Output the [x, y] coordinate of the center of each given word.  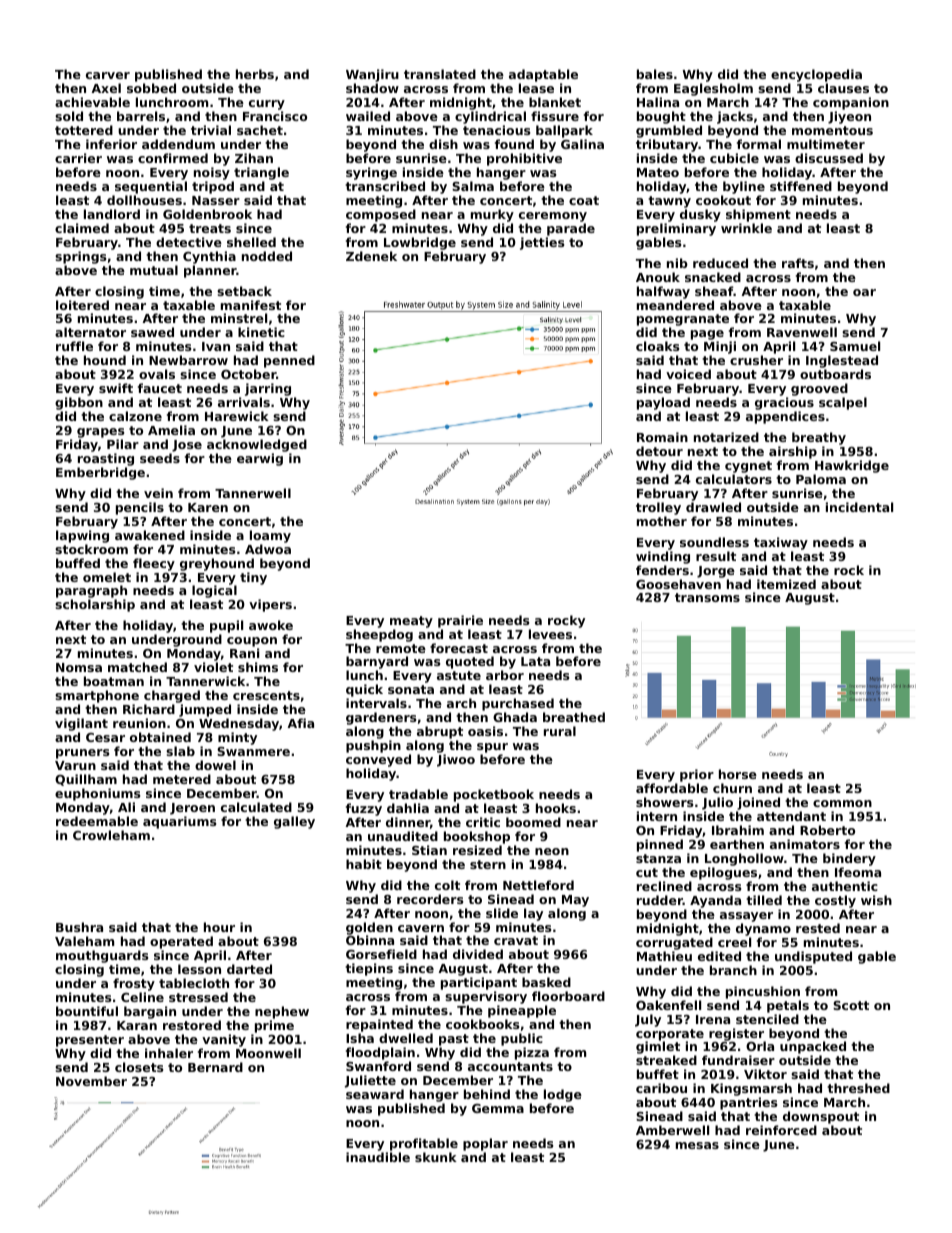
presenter [90, 1041]
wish [876, 900]
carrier [78, 158]
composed [381, 215]
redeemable [97, 821]
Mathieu [664, 956]
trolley [658, 508]
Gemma [498, 1108]
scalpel [843, 403]
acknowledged [257, 445]
